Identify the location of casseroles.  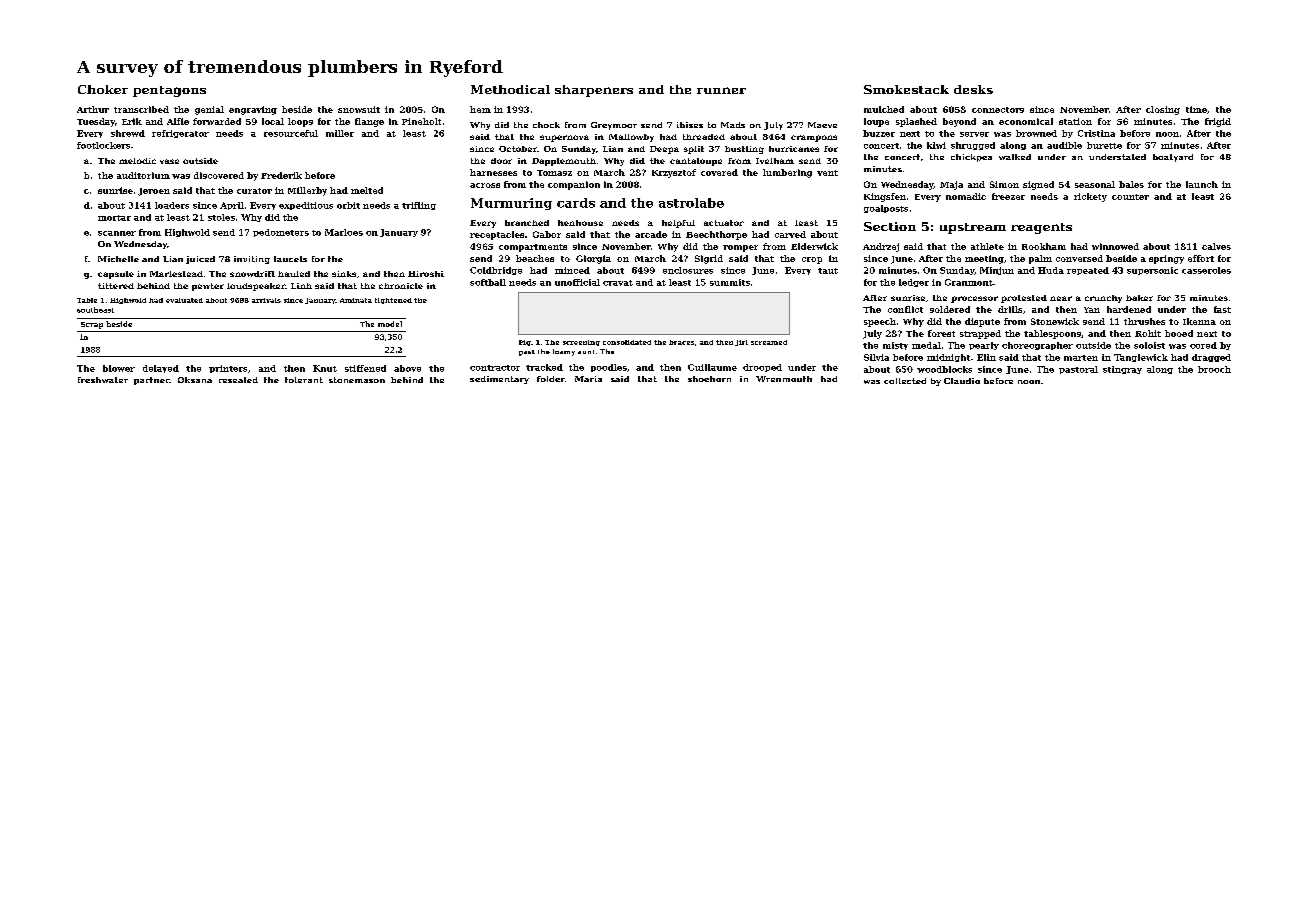
(1206, 270).
